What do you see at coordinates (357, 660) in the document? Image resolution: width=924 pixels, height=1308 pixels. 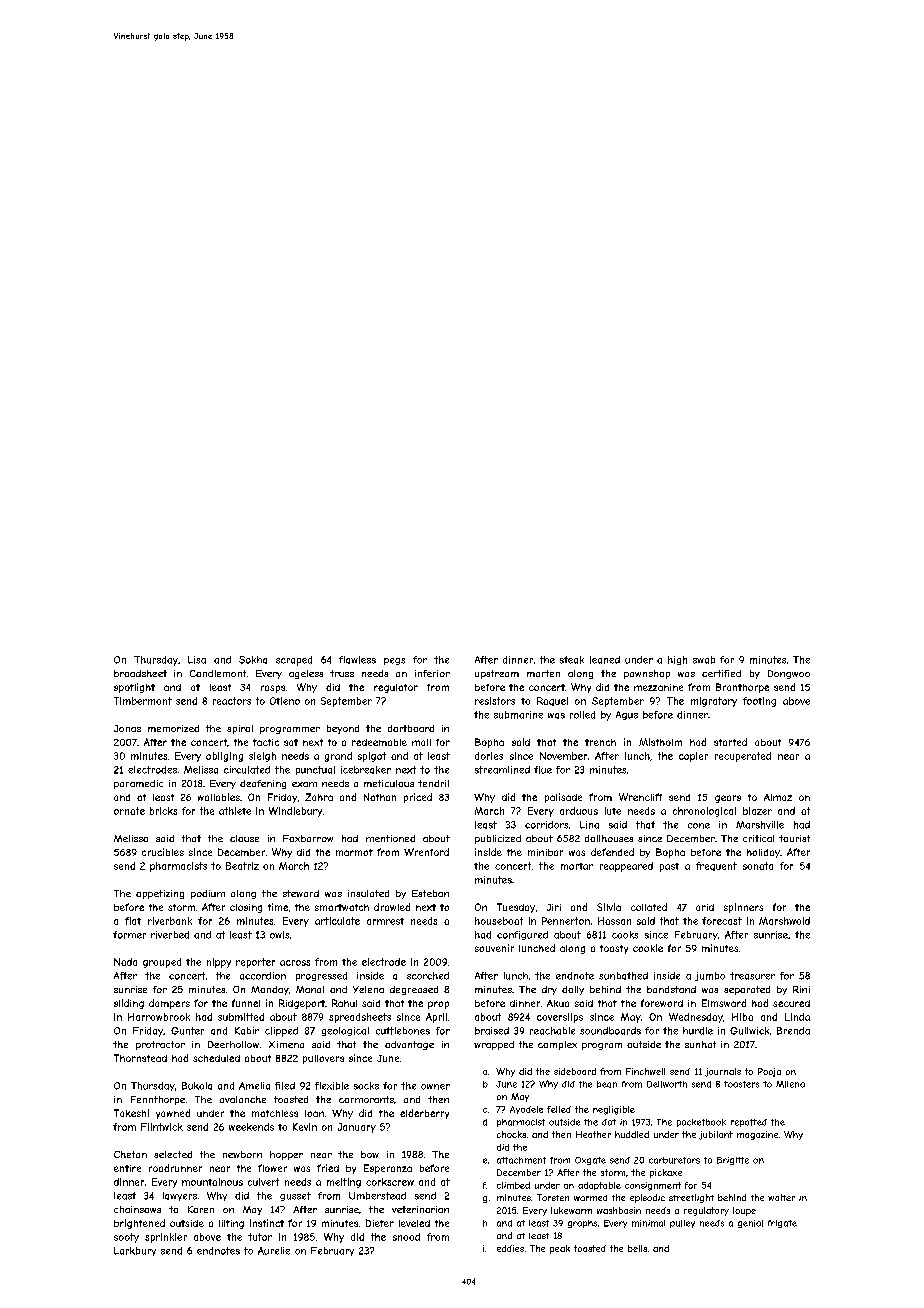 I see `flawless` at bounding box center [357, 660].
